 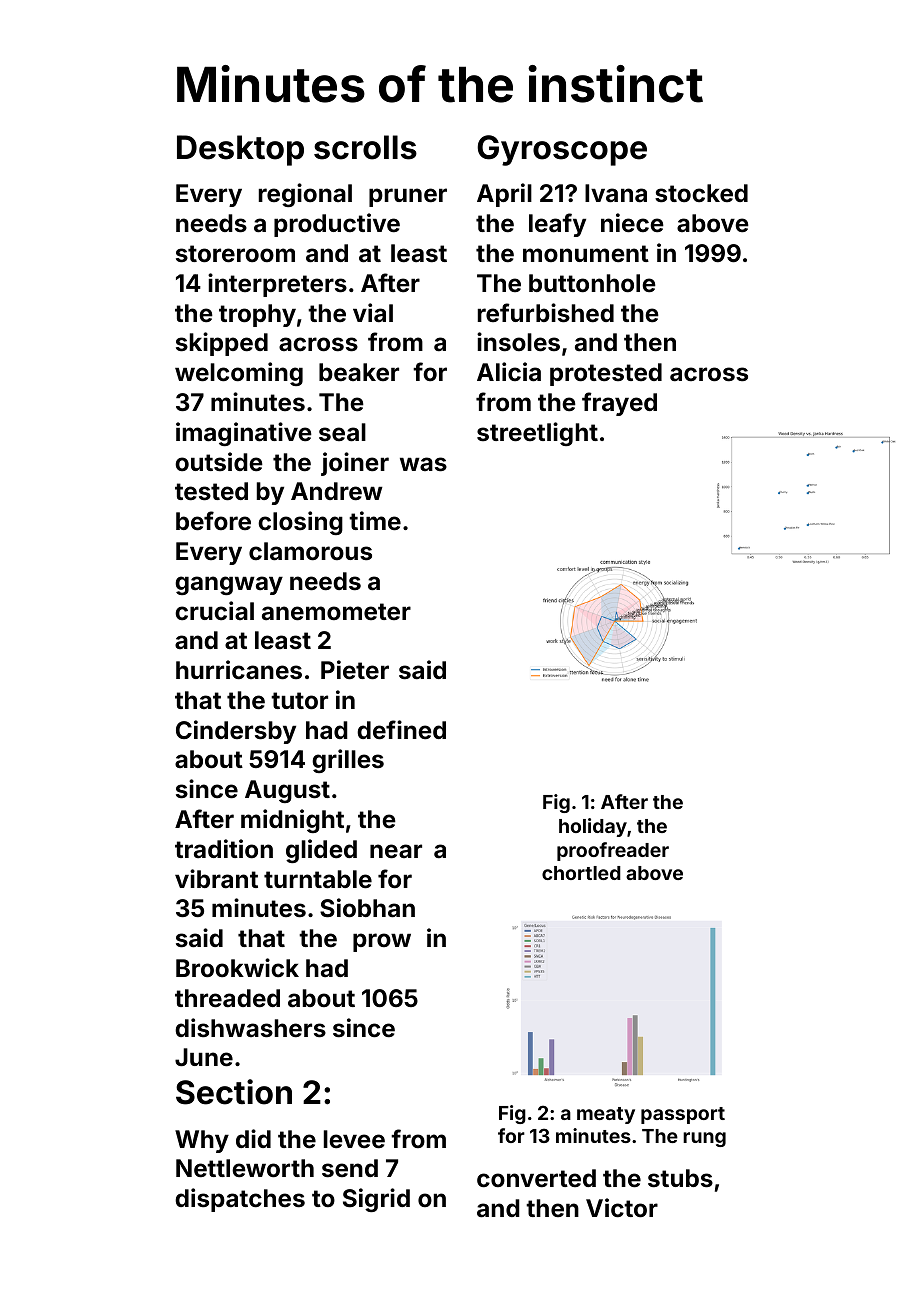 What do you see at coordinates (214, 611) in the page?
I see `crucial` at bounding box center [214, 611].
